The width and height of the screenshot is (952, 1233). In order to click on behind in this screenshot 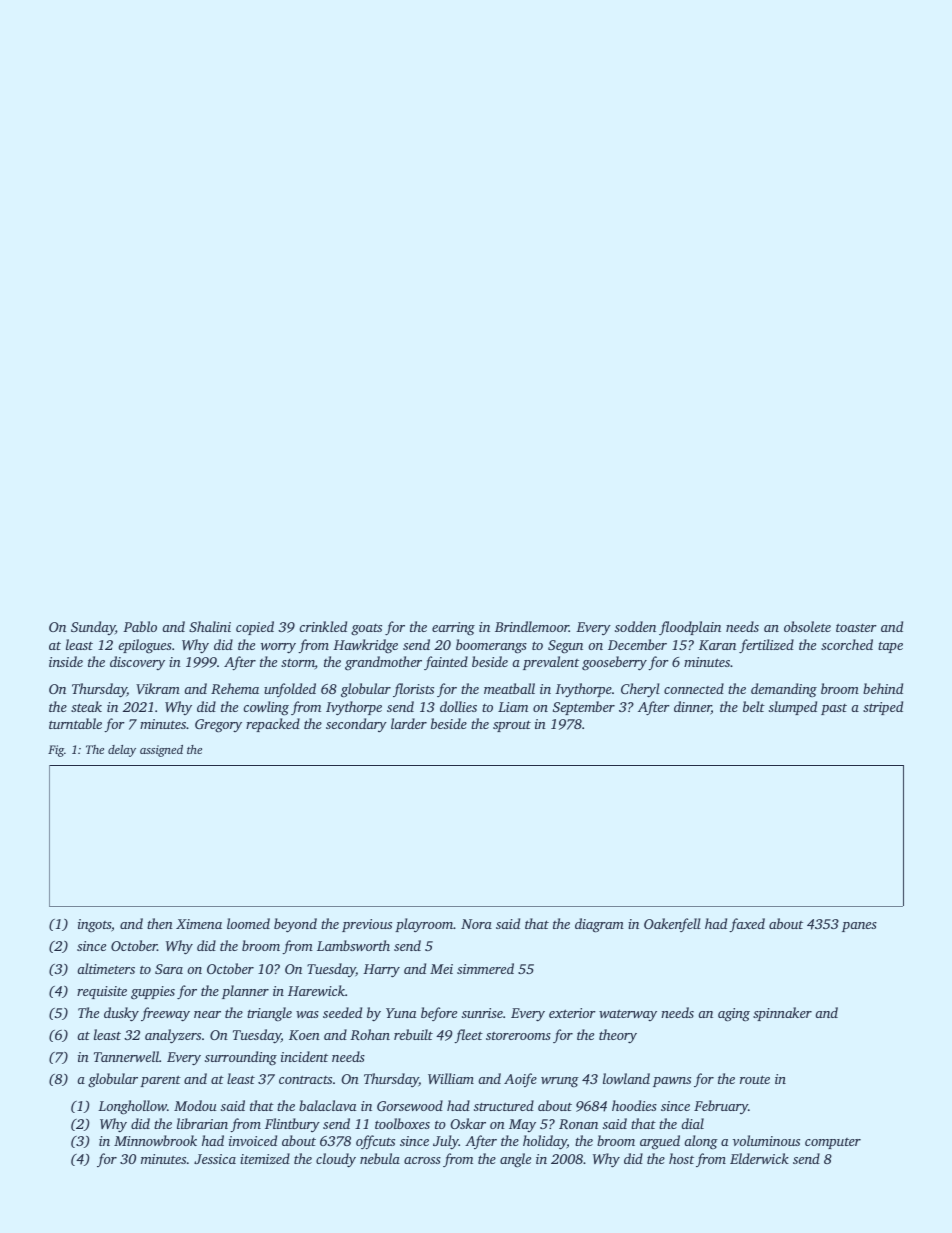, I will do `click(883, 688)`.
